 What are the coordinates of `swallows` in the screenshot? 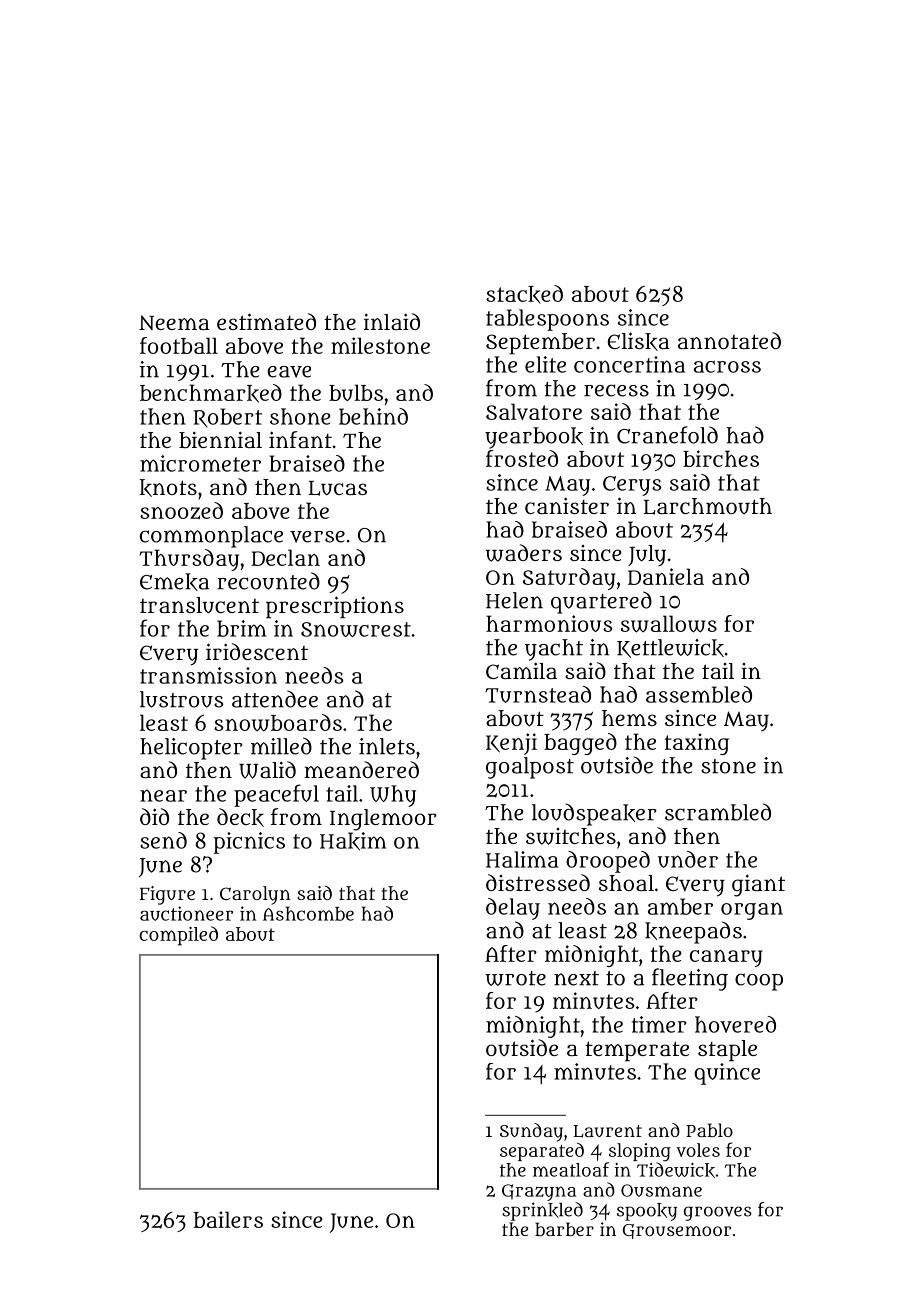 It's located at (669, 624).
